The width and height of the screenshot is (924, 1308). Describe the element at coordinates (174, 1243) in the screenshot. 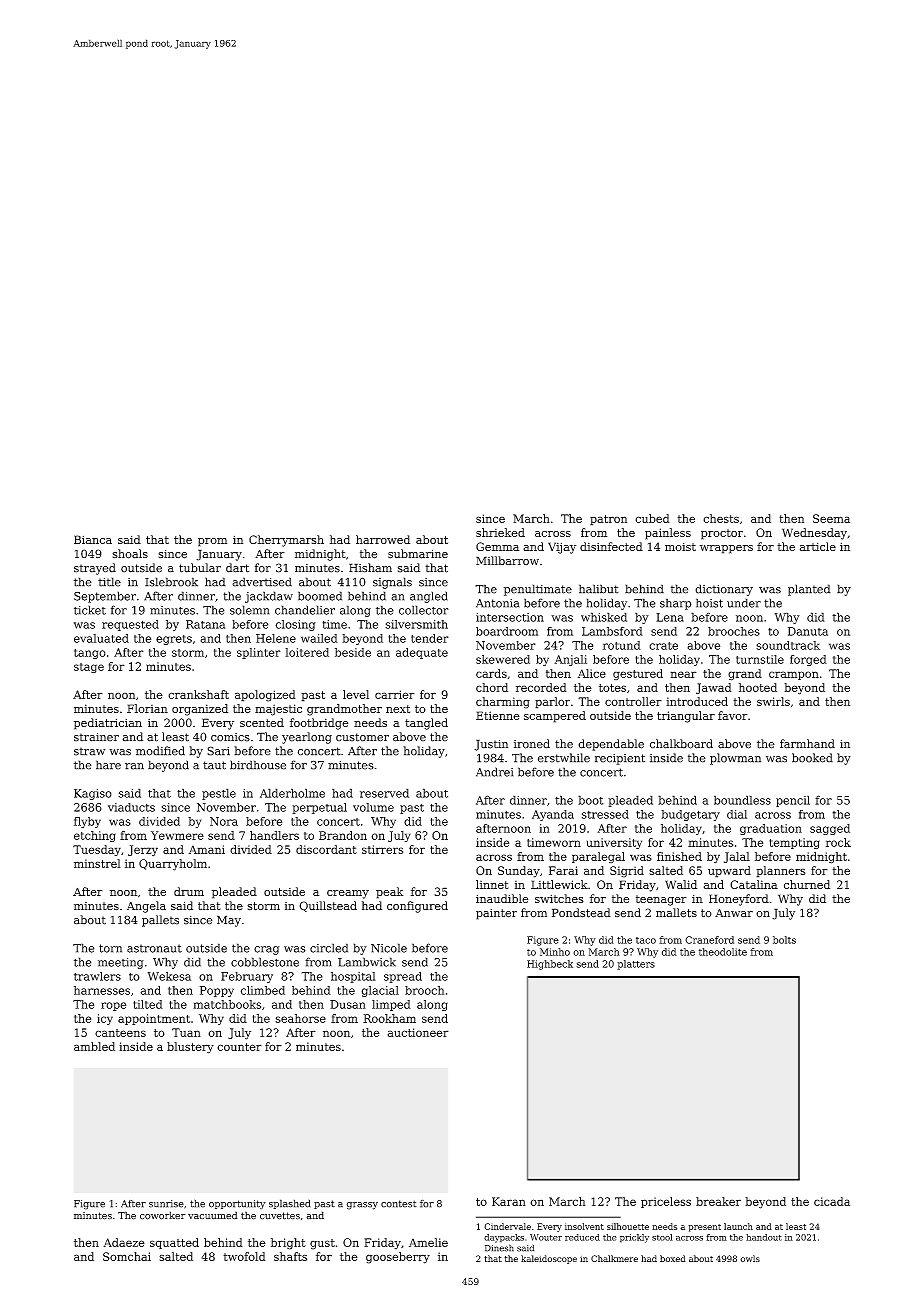

I see `squatted` at that location.
